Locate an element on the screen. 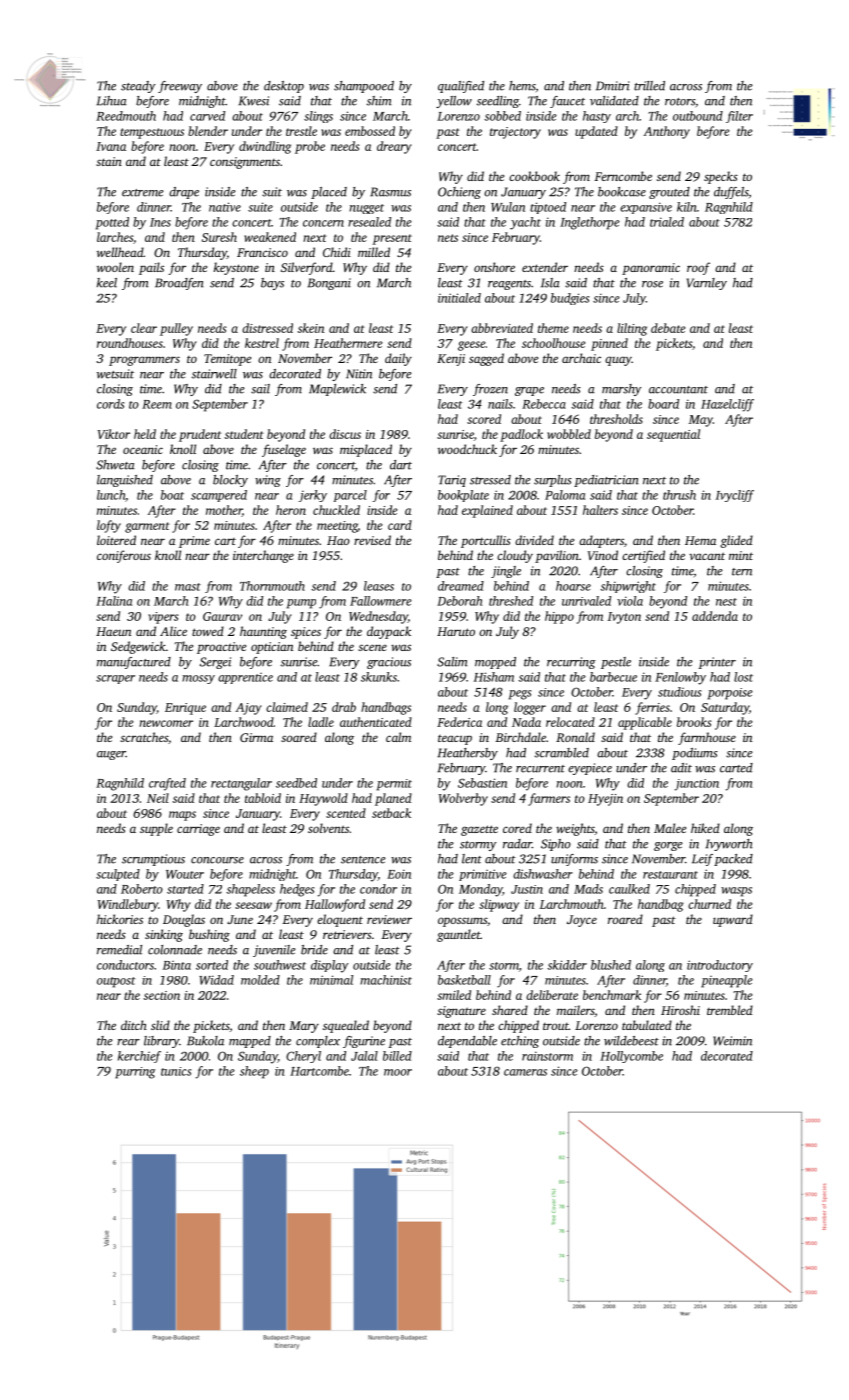 This screenshot has width=849, height=1400. desktop is located at coordinates (284, 87).
